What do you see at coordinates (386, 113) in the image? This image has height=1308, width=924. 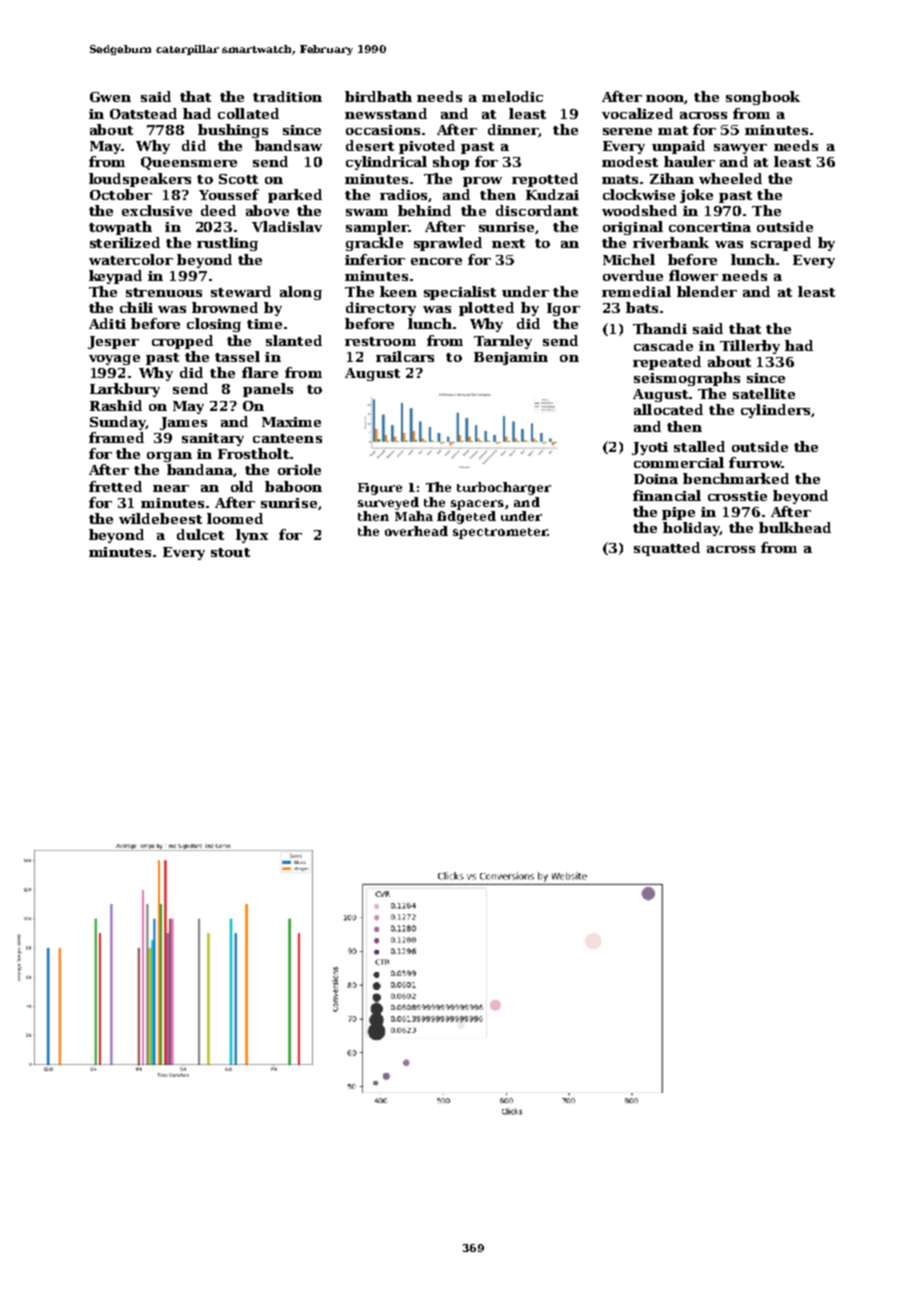 I see `newsstand` at bounding box center [386, 113].
